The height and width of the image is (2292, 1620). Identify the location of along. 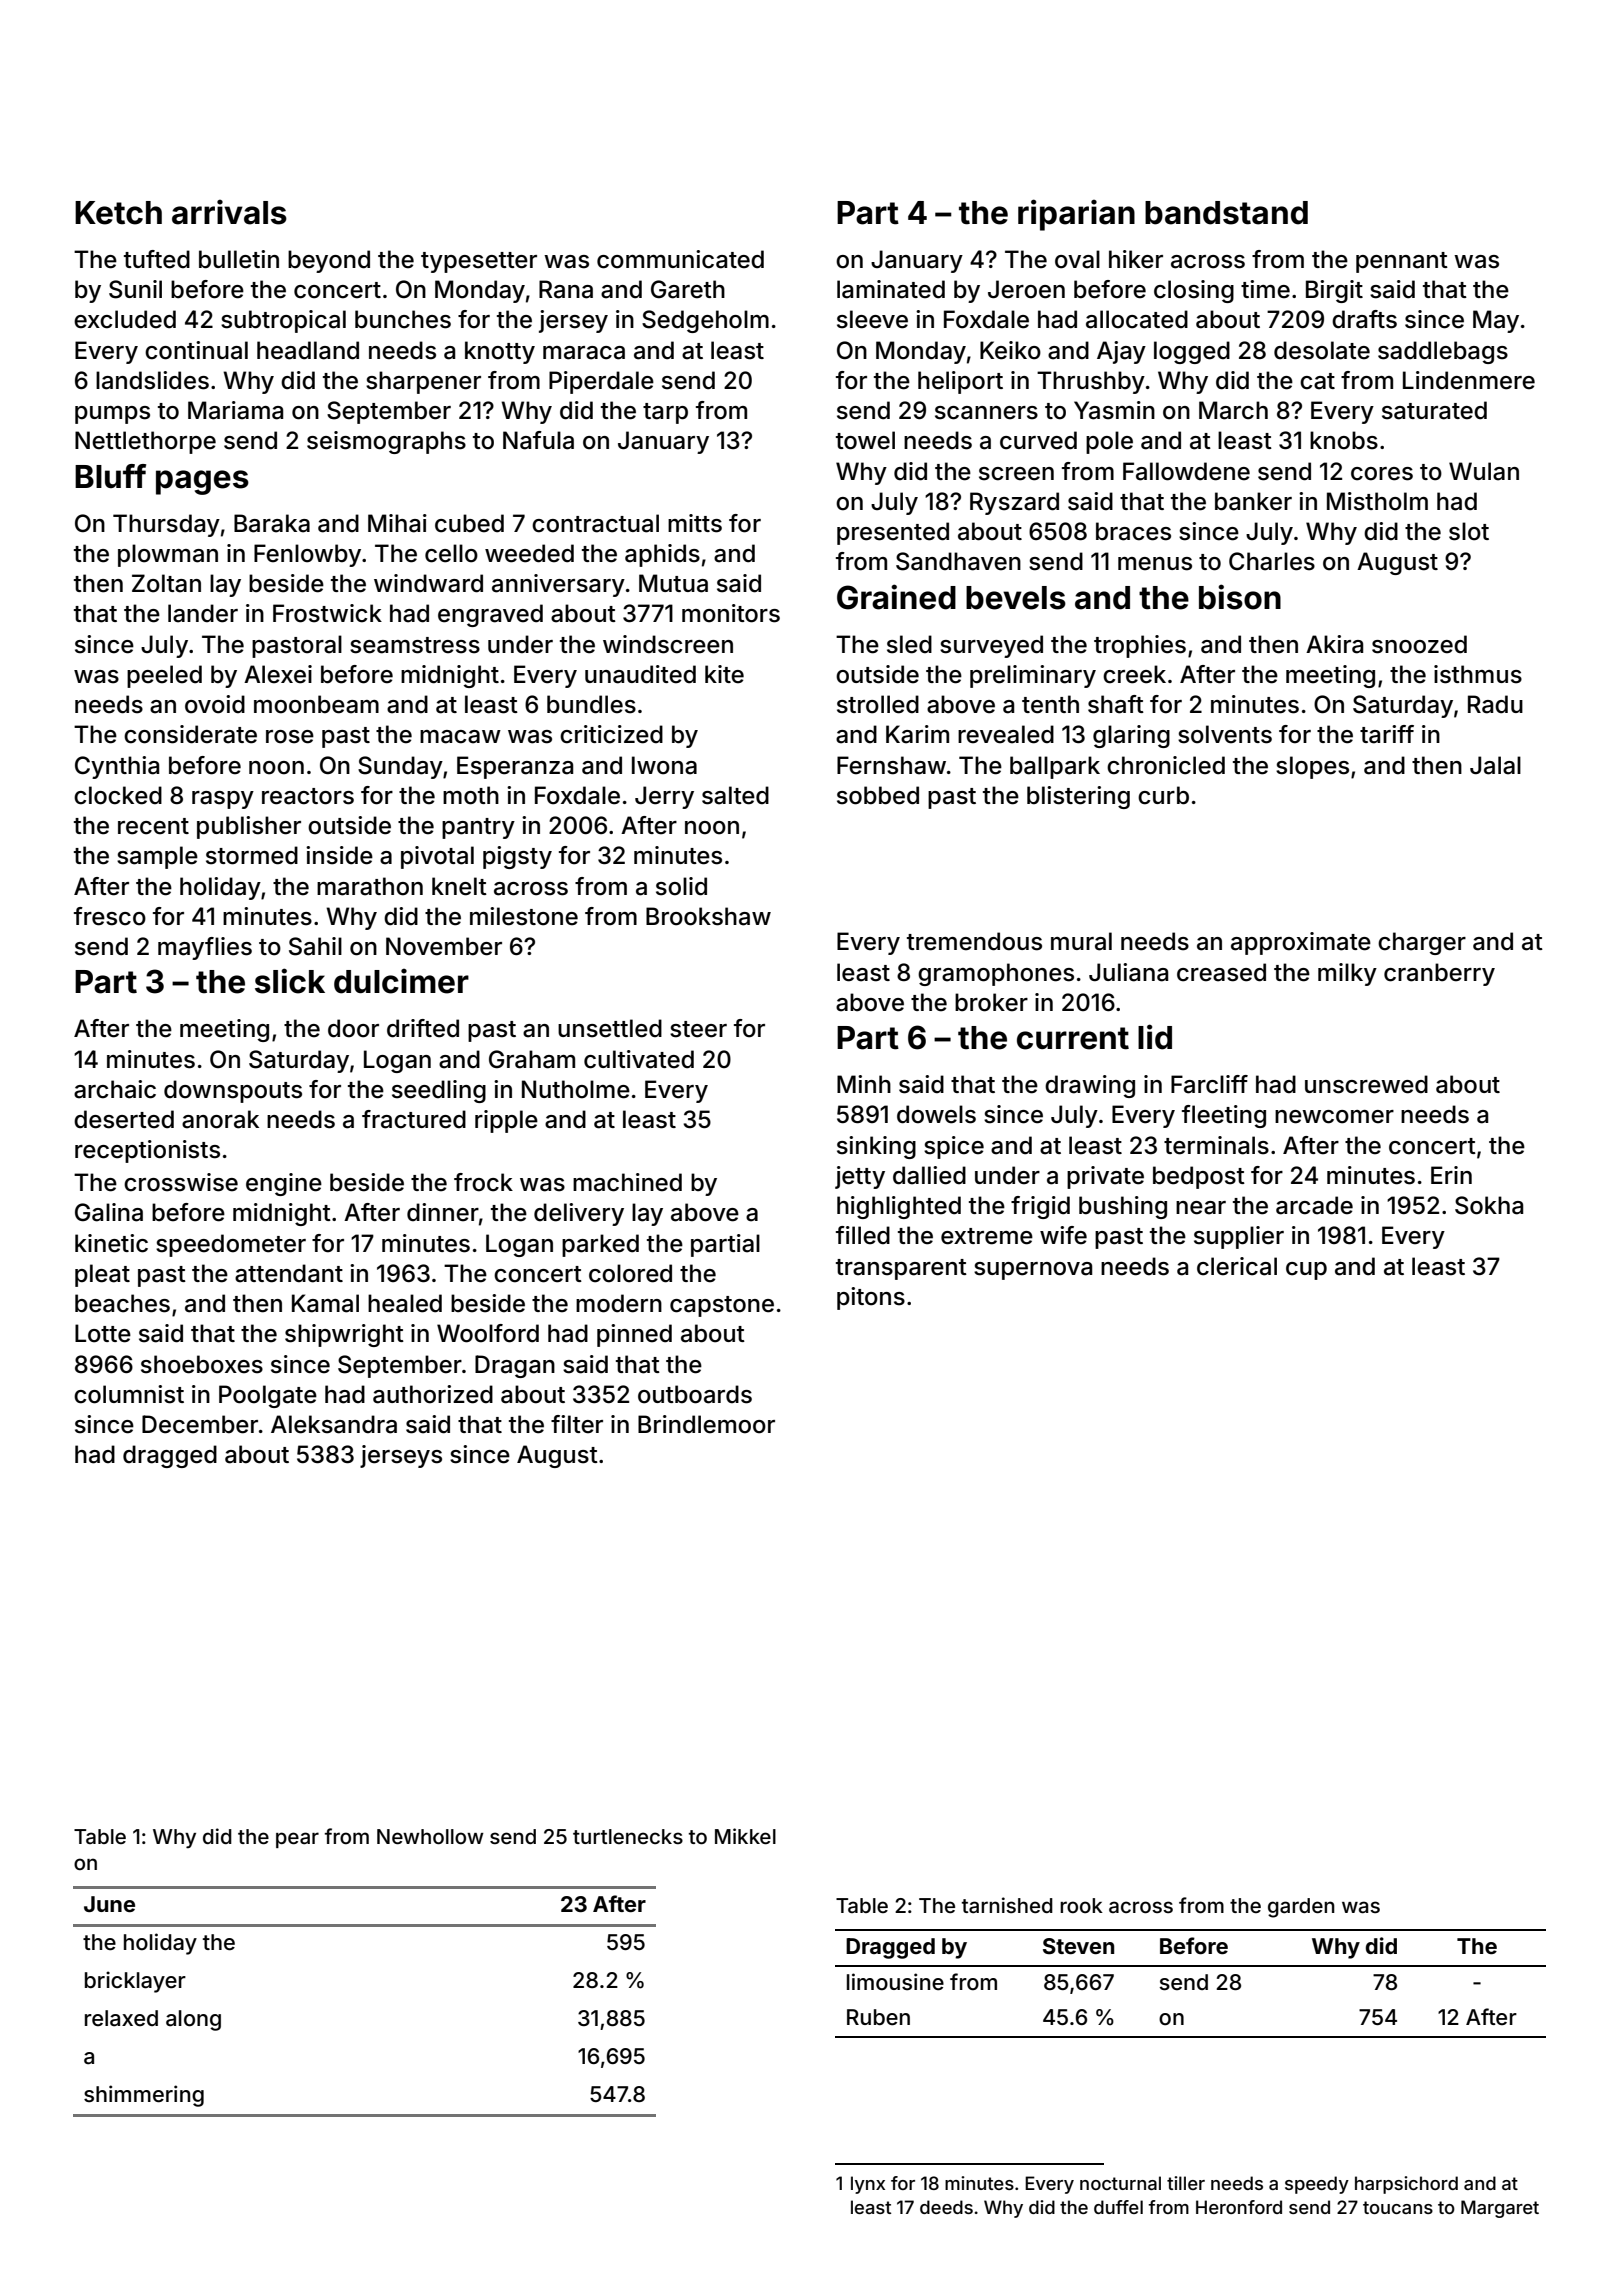
(193, 2020).
